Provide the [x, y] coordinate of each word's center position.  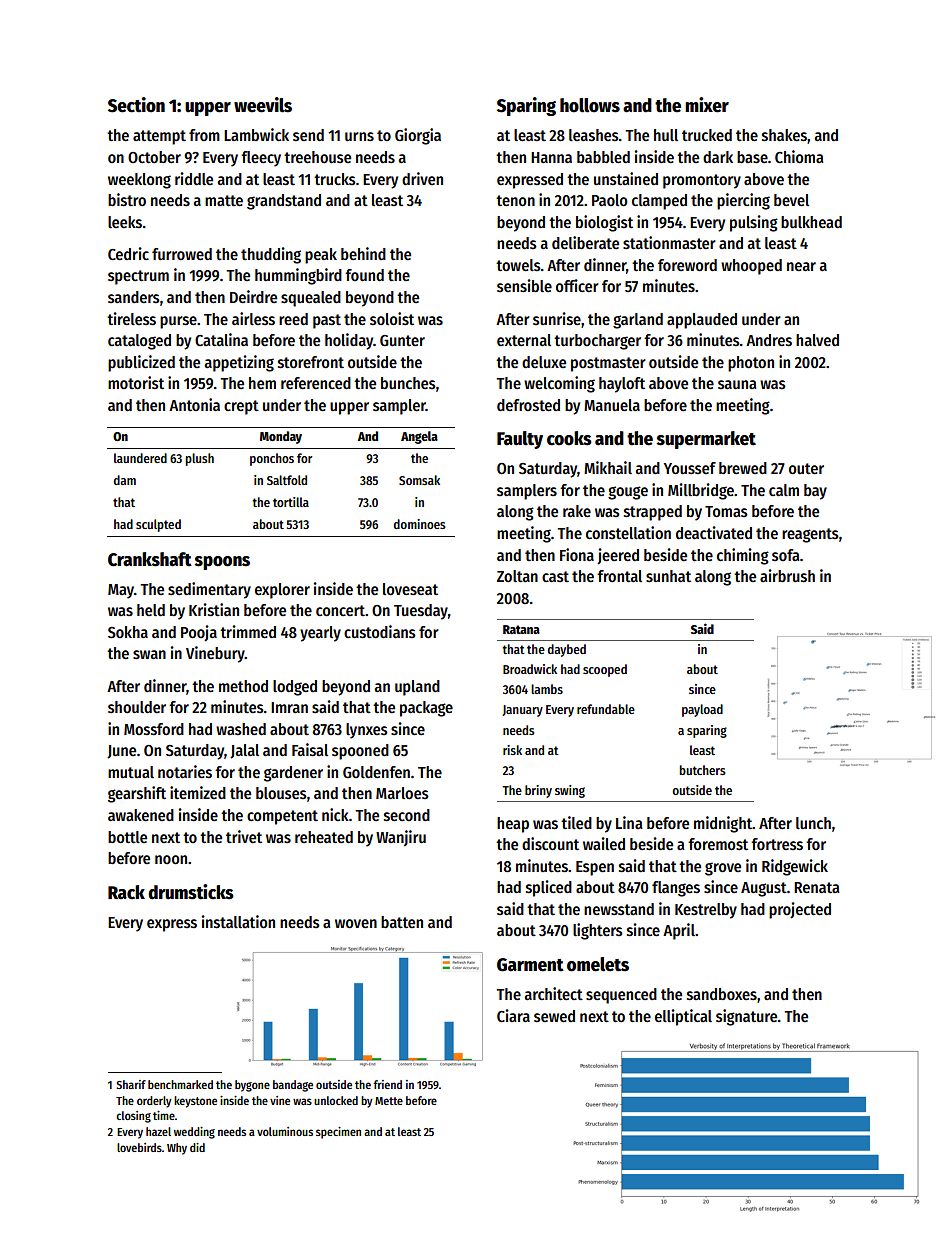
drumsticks [191, 892]
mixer [707, 105]
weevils [263, 105]
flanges [676, 889]
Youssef [690, 468]
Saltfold [287, 480]
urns [359, 136]
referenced [316, 383]
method [243, 686]
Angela [419, 437]
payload [702, 710]
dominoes [420, 524]
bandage [293, 1086]
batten [402, 922]
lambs [547, 689]
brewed [743, 468]
